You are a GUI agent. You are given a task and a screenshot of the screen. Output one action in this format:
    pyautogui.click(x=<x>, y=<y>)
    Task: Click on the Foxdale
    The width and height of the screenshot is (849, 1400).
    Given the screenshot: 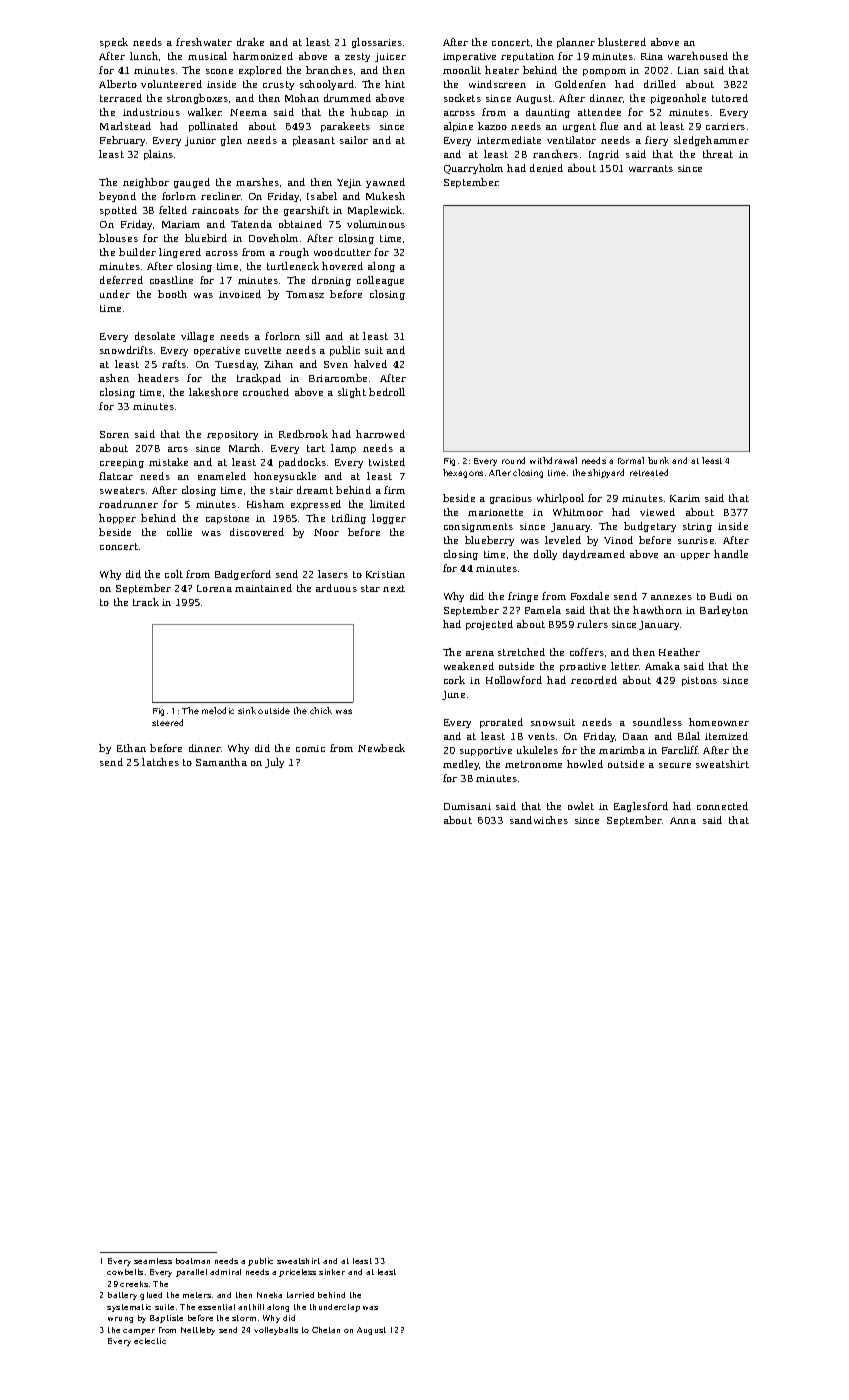 What is the action you would take?
    pyautogui.click(x=590, y=596)
